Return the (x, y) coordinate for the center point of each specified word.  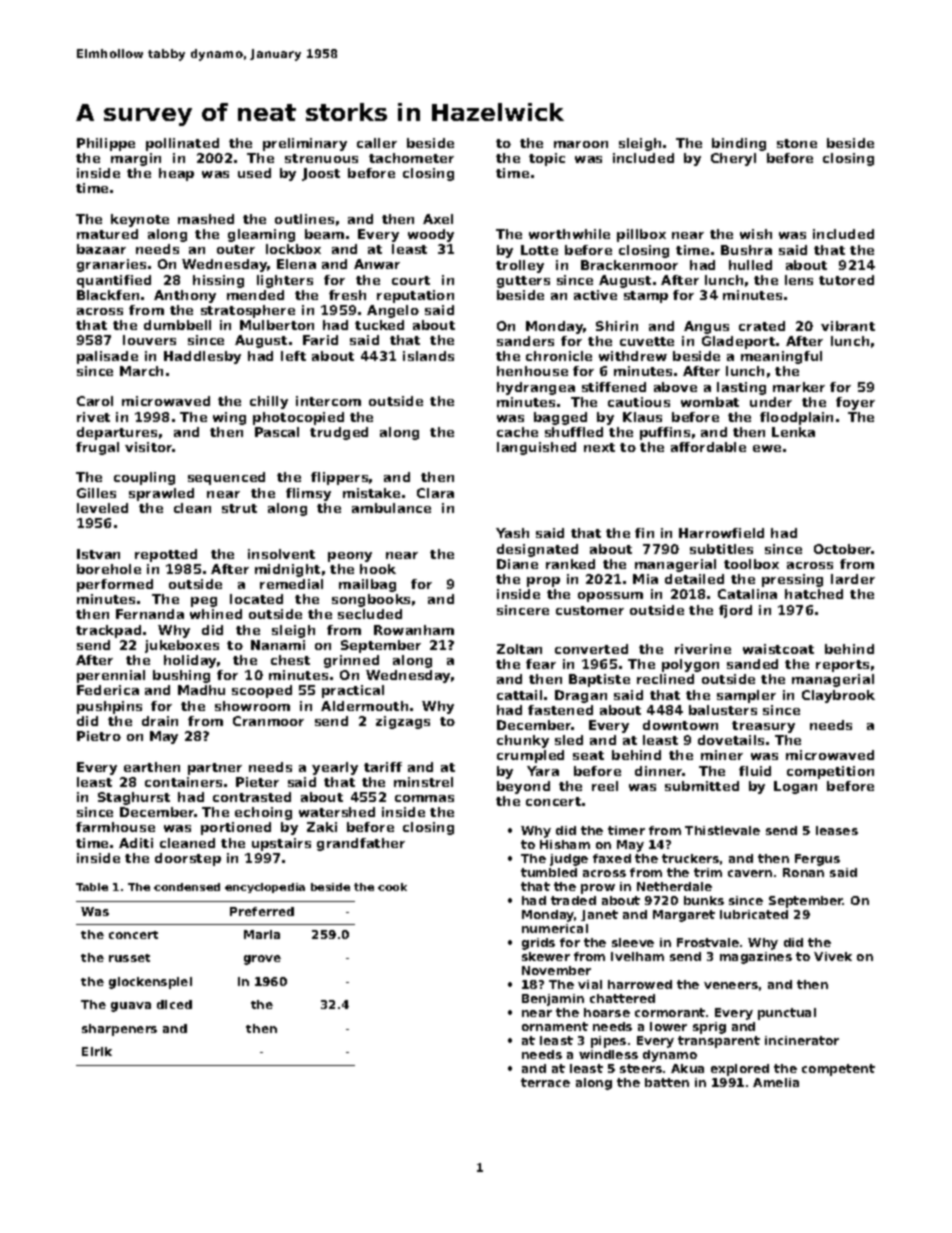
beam (324, 234)
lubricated (754, 914)
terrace (545, 1082)
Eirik (97, 1051)
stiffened (614, 387)
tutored (846, 280)
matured (107, 234)
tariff (383, 767)
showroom (252, 706)
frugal (97, 448)
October (843, 549)
